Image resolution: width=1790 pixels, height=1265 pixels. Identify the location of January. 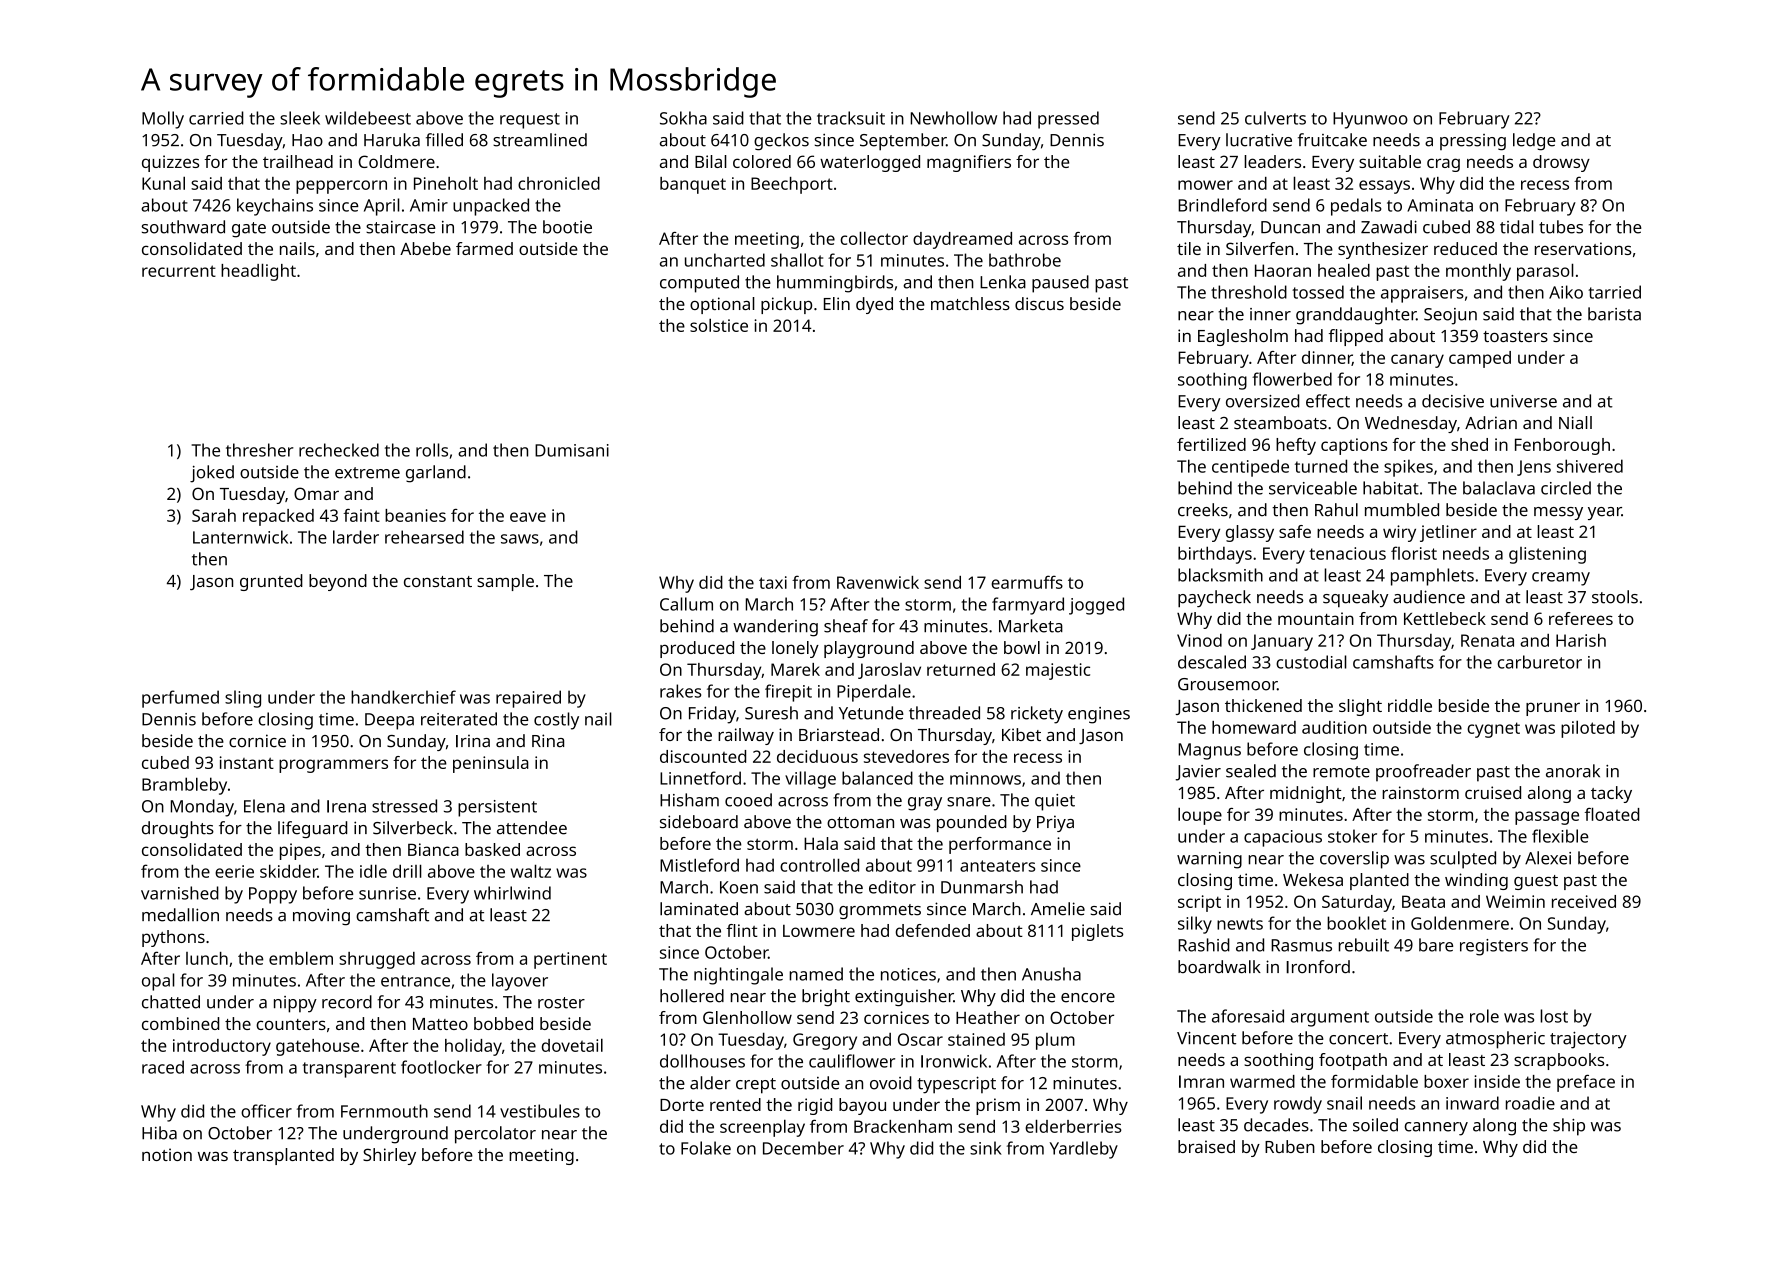
(1282, 642).
